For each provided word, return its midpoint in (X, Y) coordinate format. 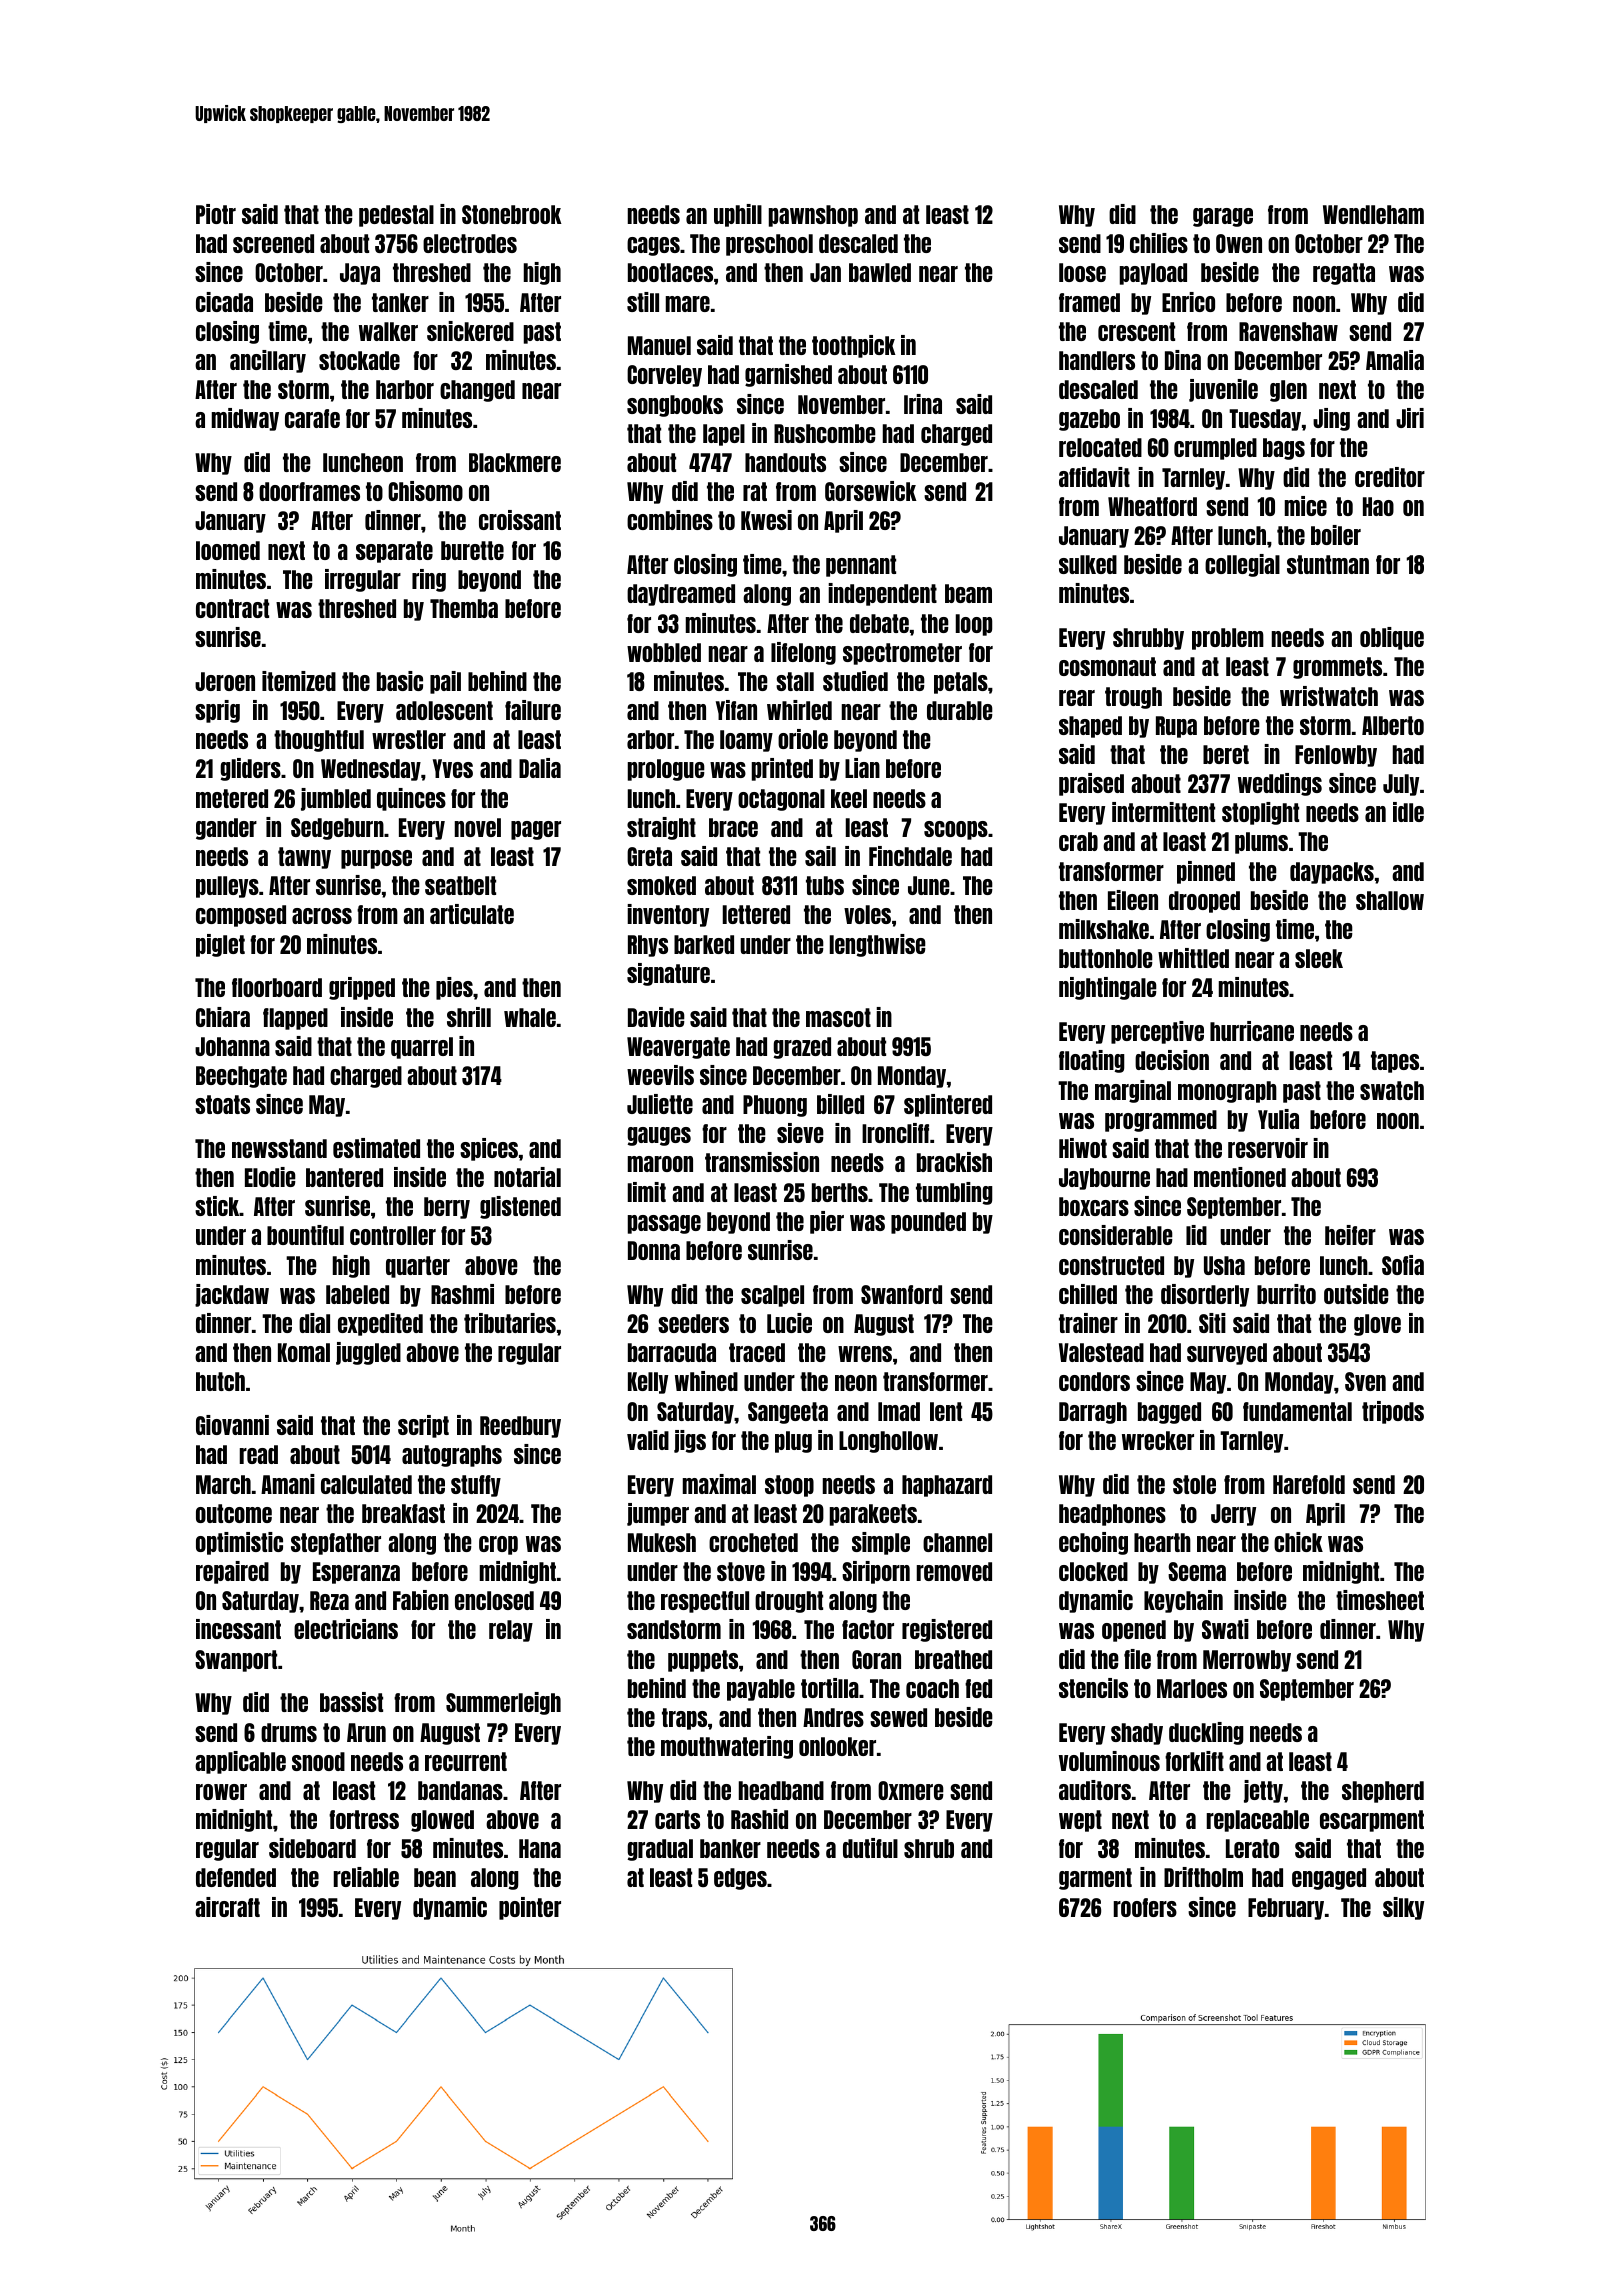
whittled (1193, 958)
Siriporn (876, 1572)
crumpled (1215, 449)
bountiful (305, 1235)
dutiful (870, 1848)
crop (498, 1545)
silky (1403, 1908)
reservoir (1268, 1148)
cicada (224, 302)
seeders (693, 1323)
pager (536, 830)
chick (1298, 1542)
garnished (788, 375)
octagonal (781, 800)
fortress (364, 1819)
